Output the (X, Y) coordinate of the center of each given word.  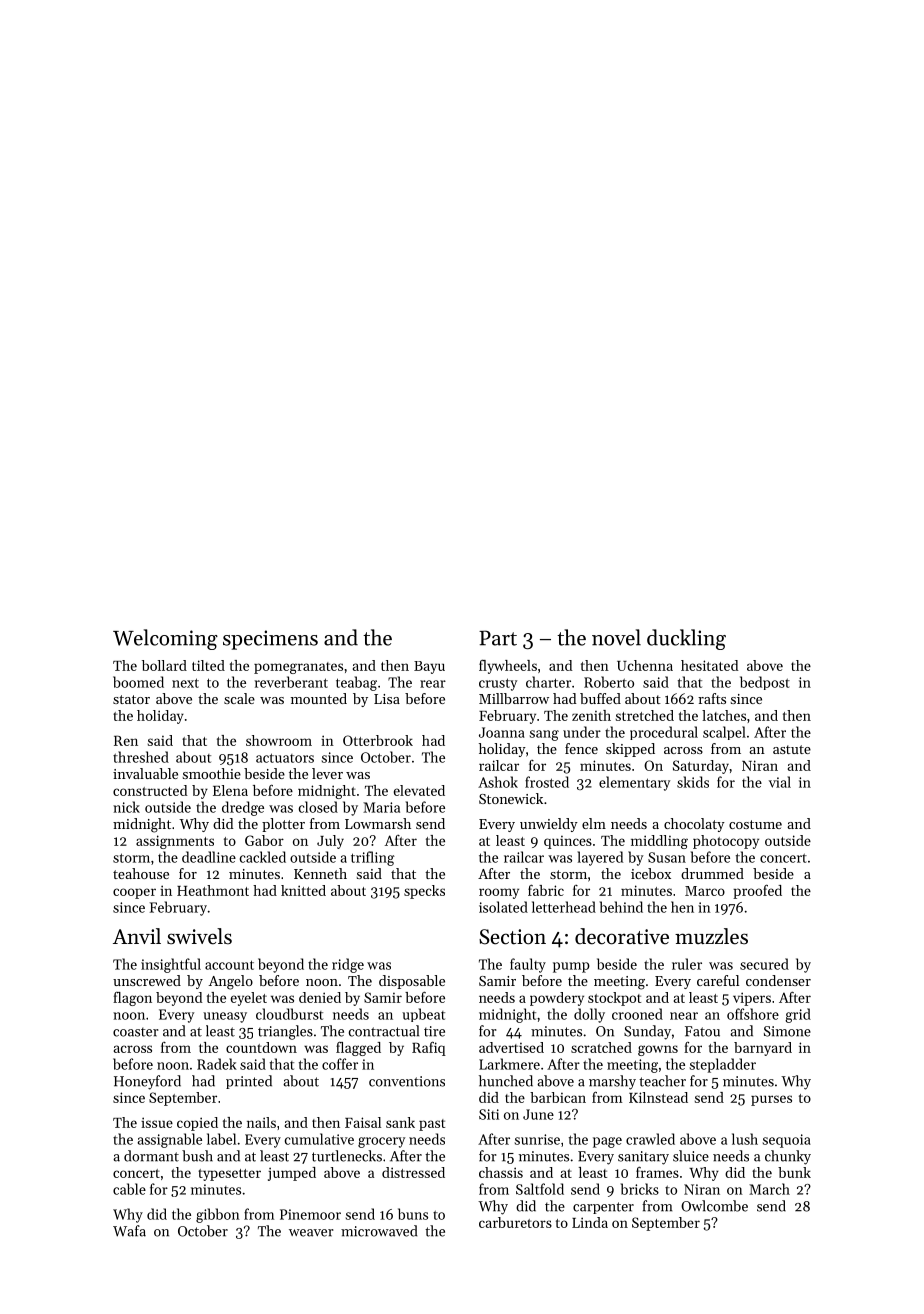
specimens (270, 640)
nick (126, 807)
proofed (757, 891)
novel (616, 637)
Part (498, 638)
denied (320, 997)
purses (771, 1100)
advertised (511, 1047)
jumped (292, 1174)
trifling (373, 858)
